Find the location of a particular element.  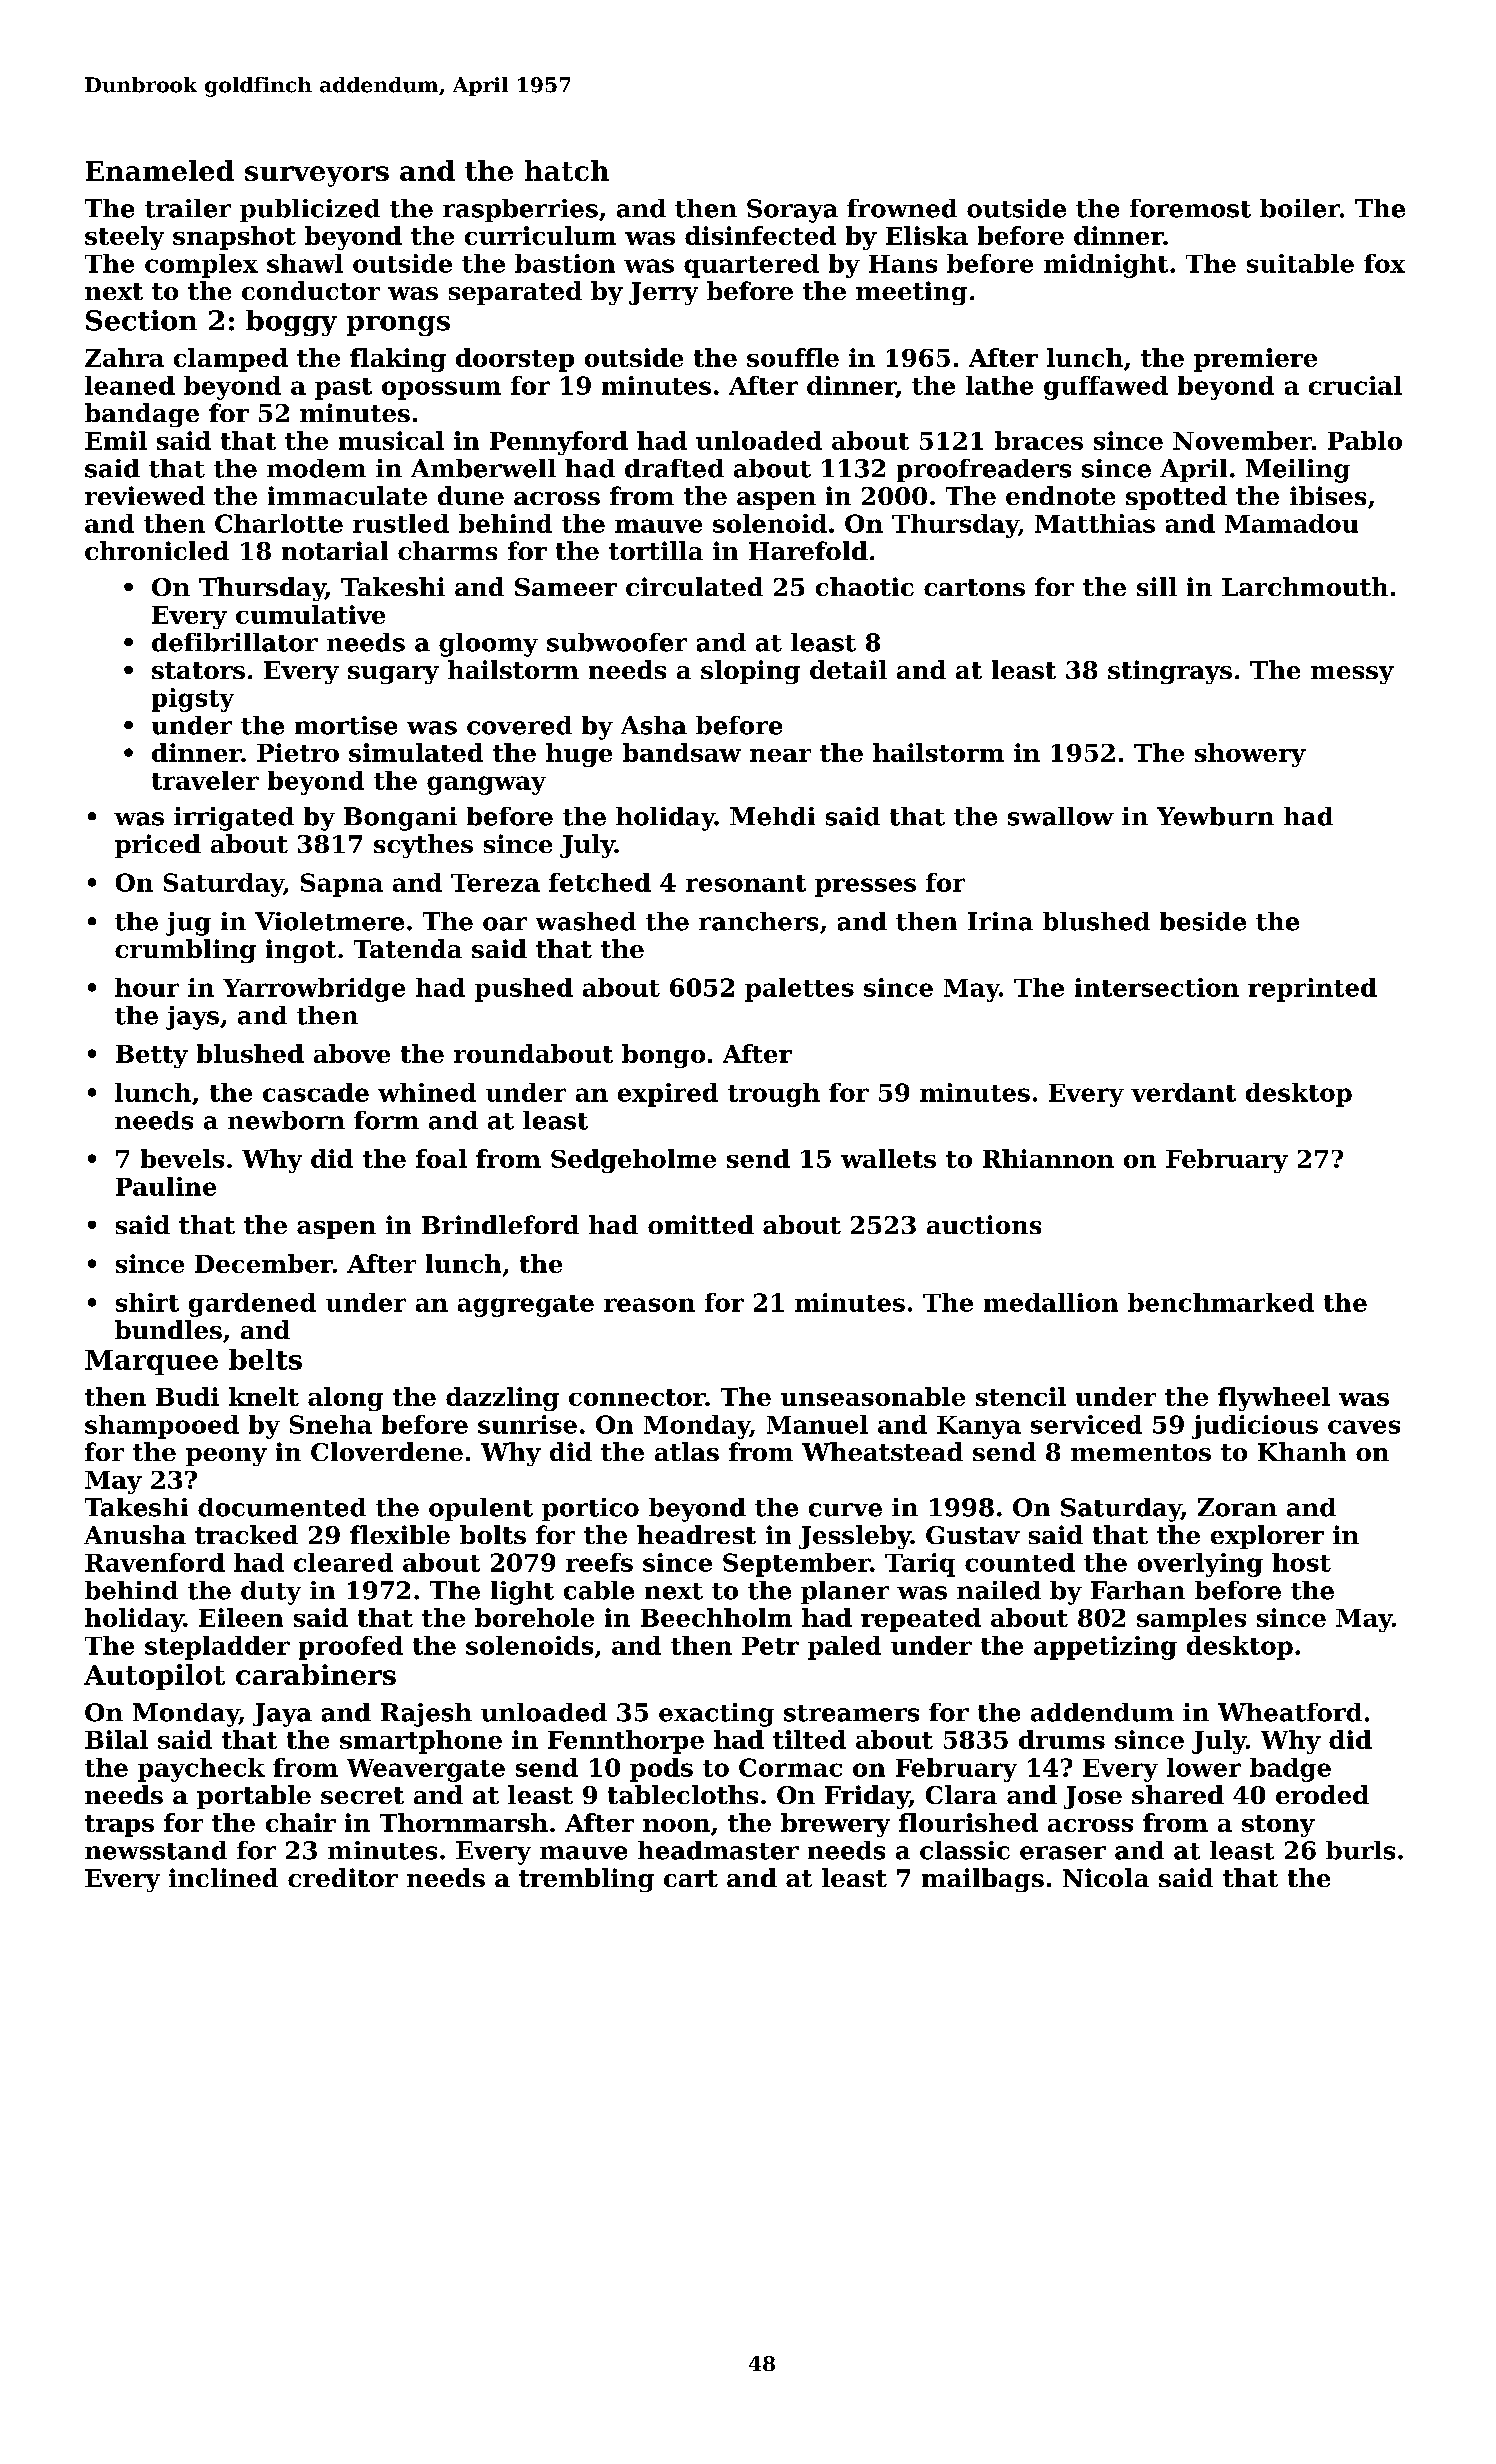

Pablo is located at coordinates (1365, 440).
